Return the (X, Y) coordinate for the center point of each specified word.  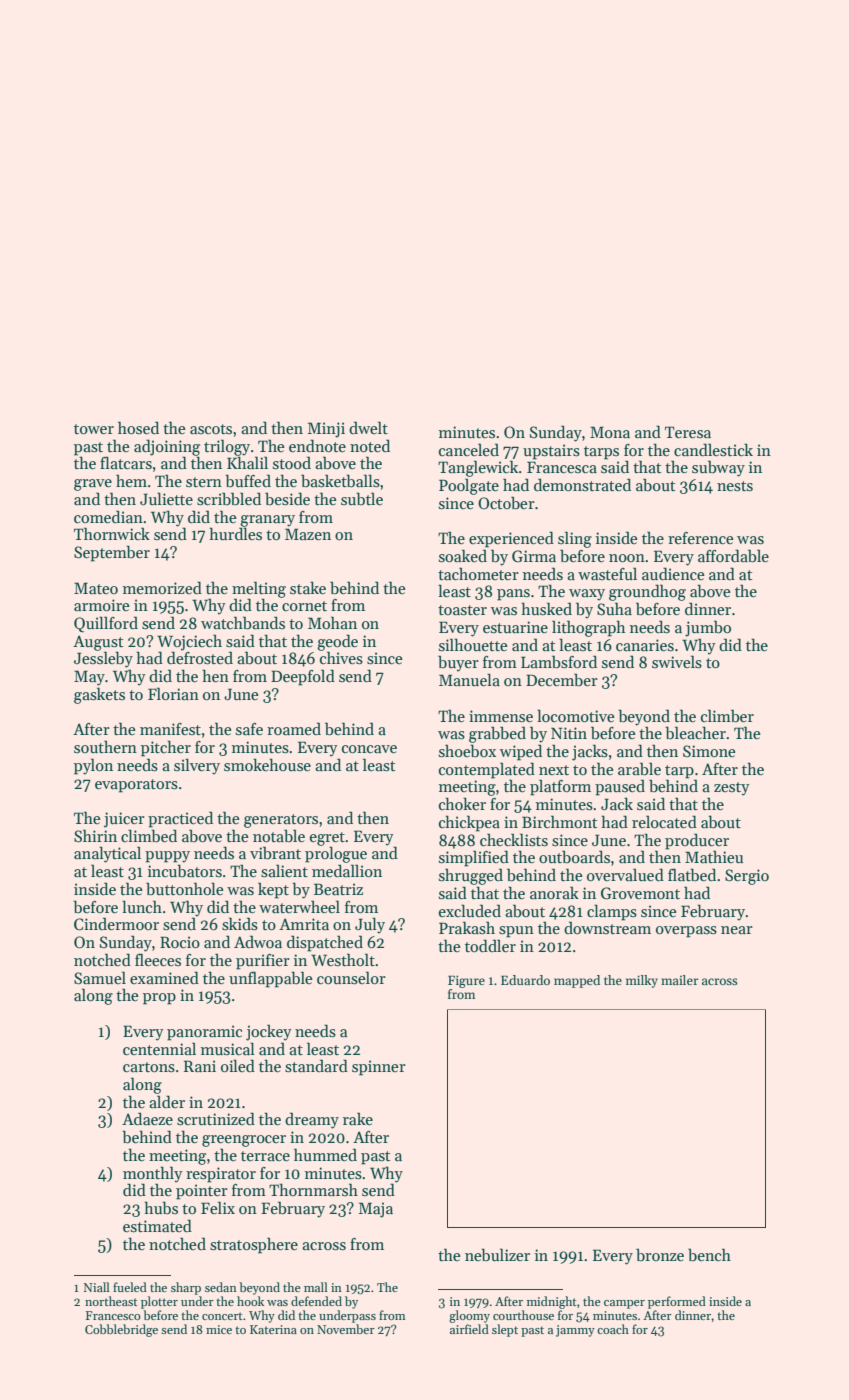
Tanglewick (478, 468)
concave (369, 749)
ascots (211, 429)
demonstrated (582, 485)
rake (358, 1119)
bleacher (695, 733)
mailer (679, 980)
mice (219, 1329)
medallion (347, 870)
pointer (202, 1192)
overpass (686, 932)
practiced (180, 819)
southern (105, 747)
